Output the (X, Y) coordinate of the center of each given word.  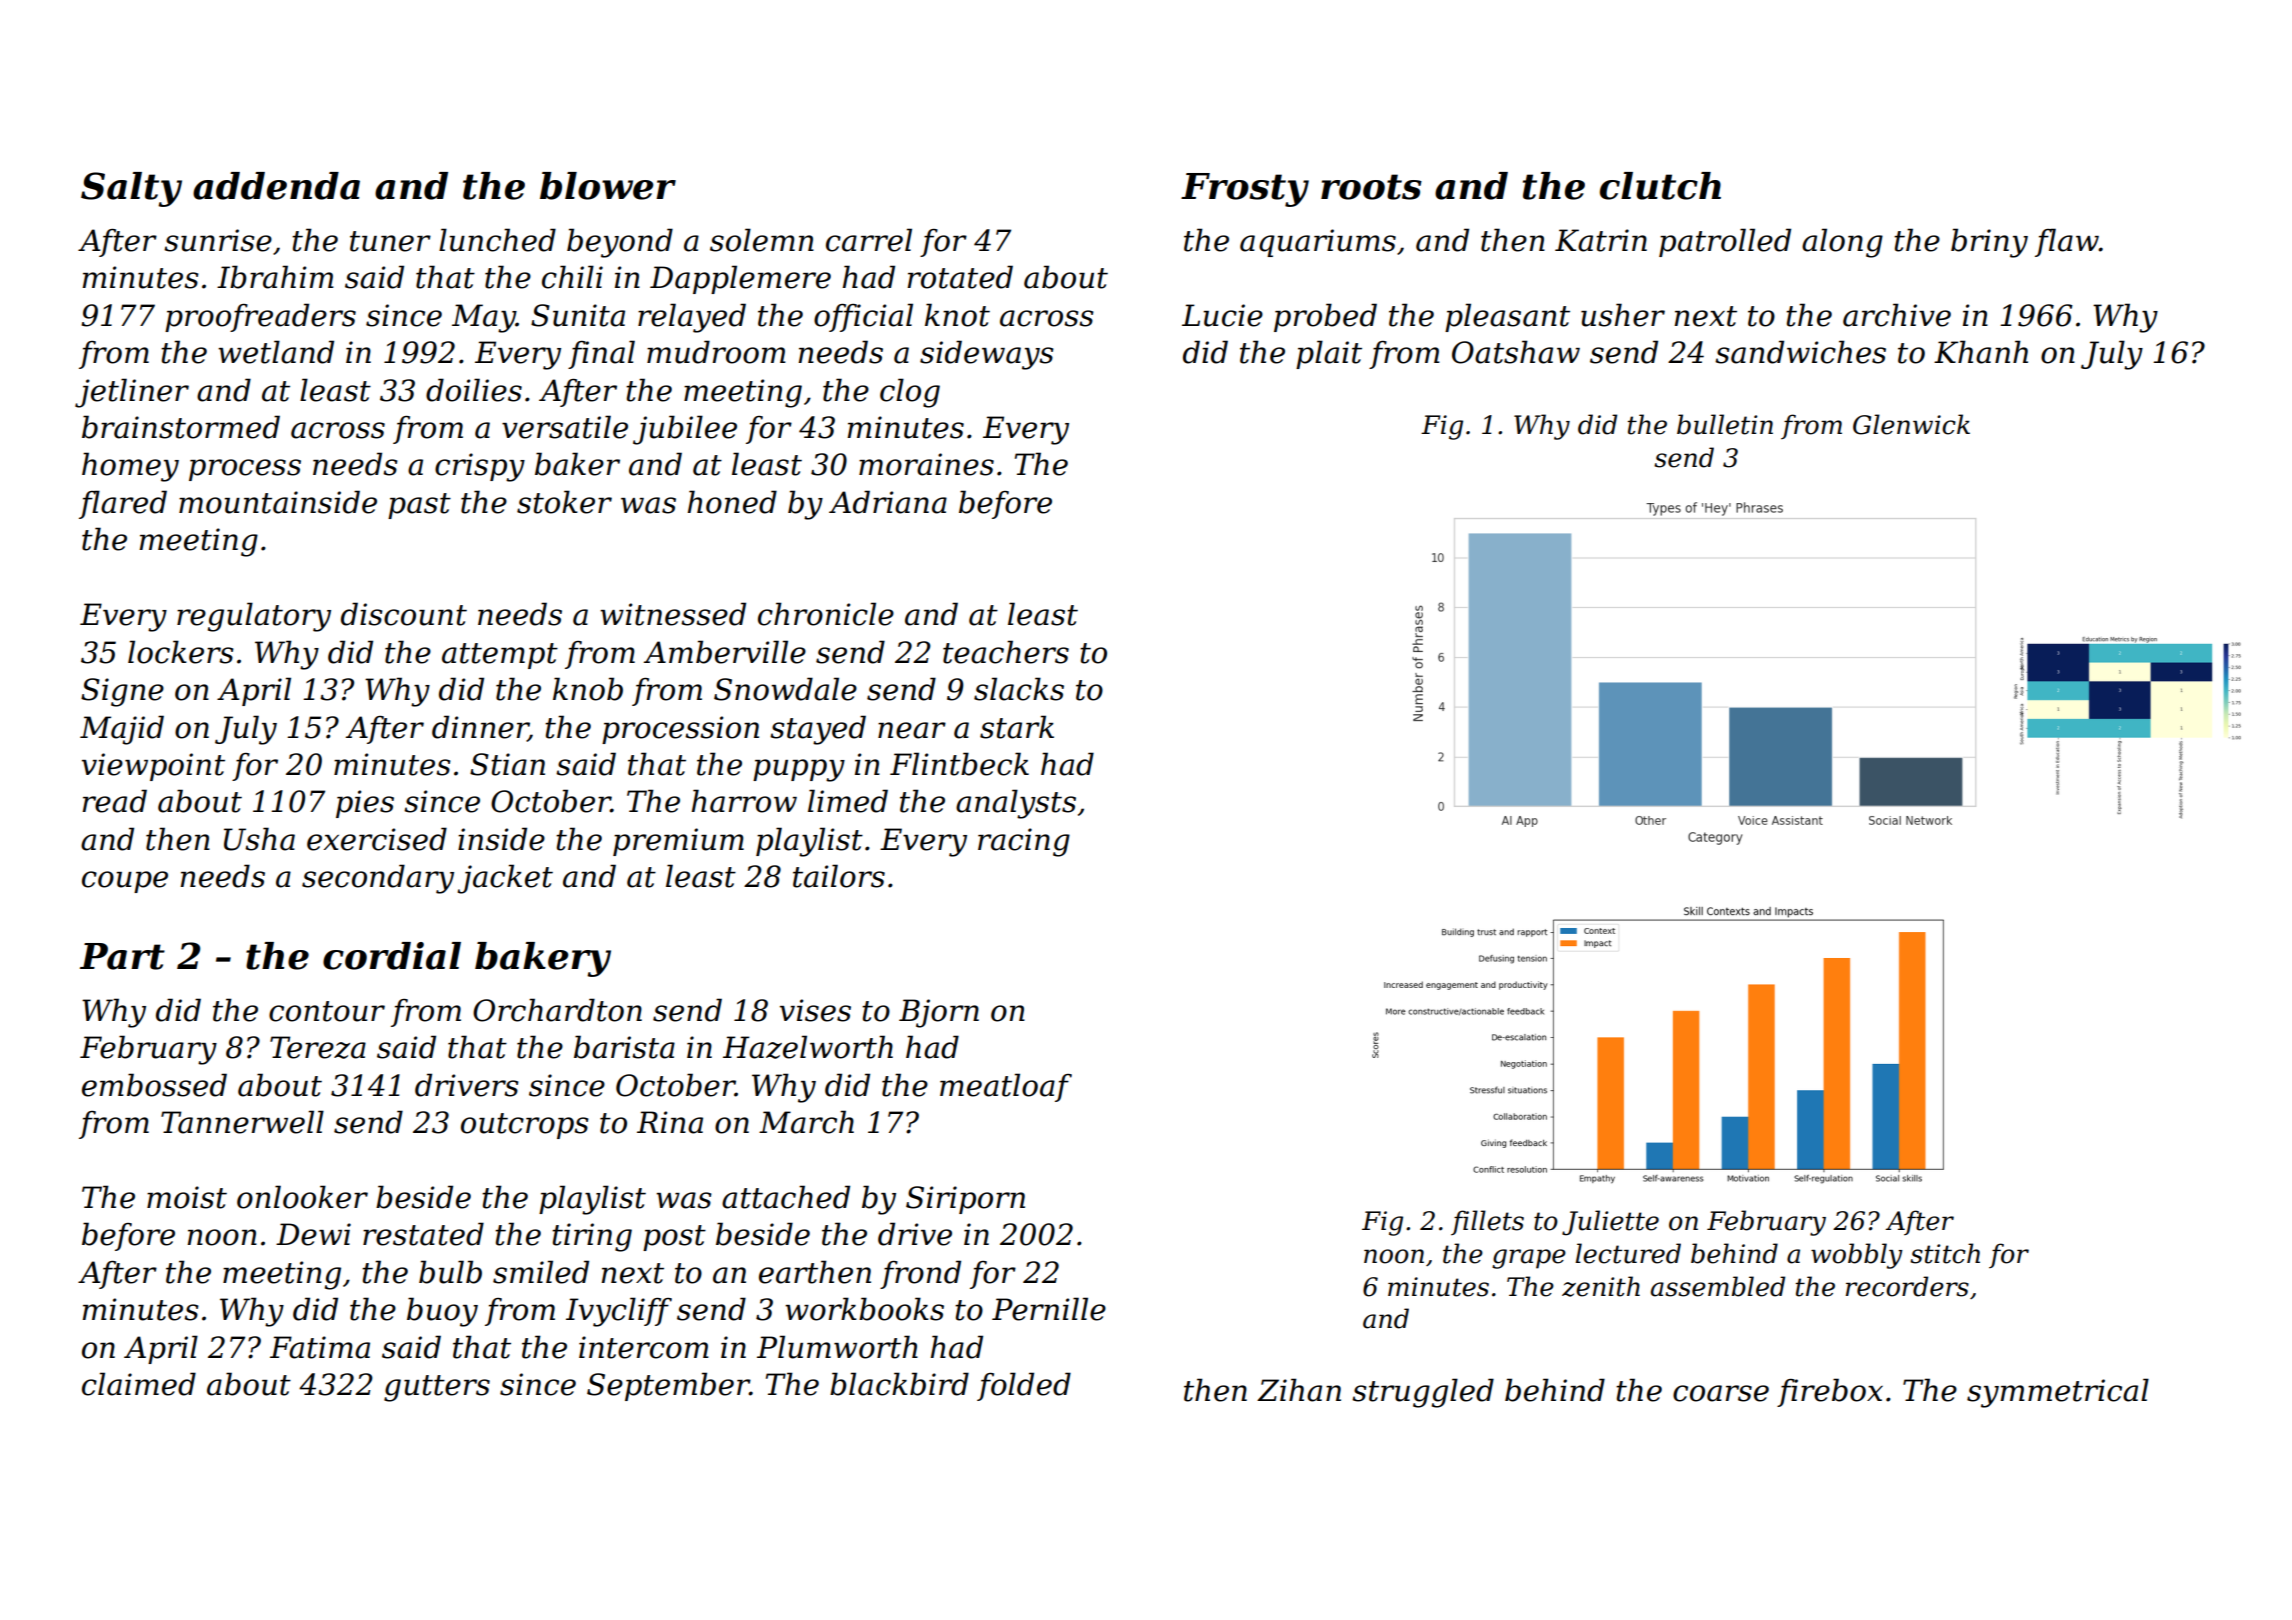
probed (1325, 317)
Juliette (1610, 1223)
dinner (480, 727)
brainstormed (181, 427)
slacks (1019, 689)
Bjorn (939, 1013)
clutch (1660, 186)
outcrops (525, 1126)
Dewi (313, 1234)
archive (1897, 315)
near (912, 730)
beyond (620, 243)
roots (1371, 187)
